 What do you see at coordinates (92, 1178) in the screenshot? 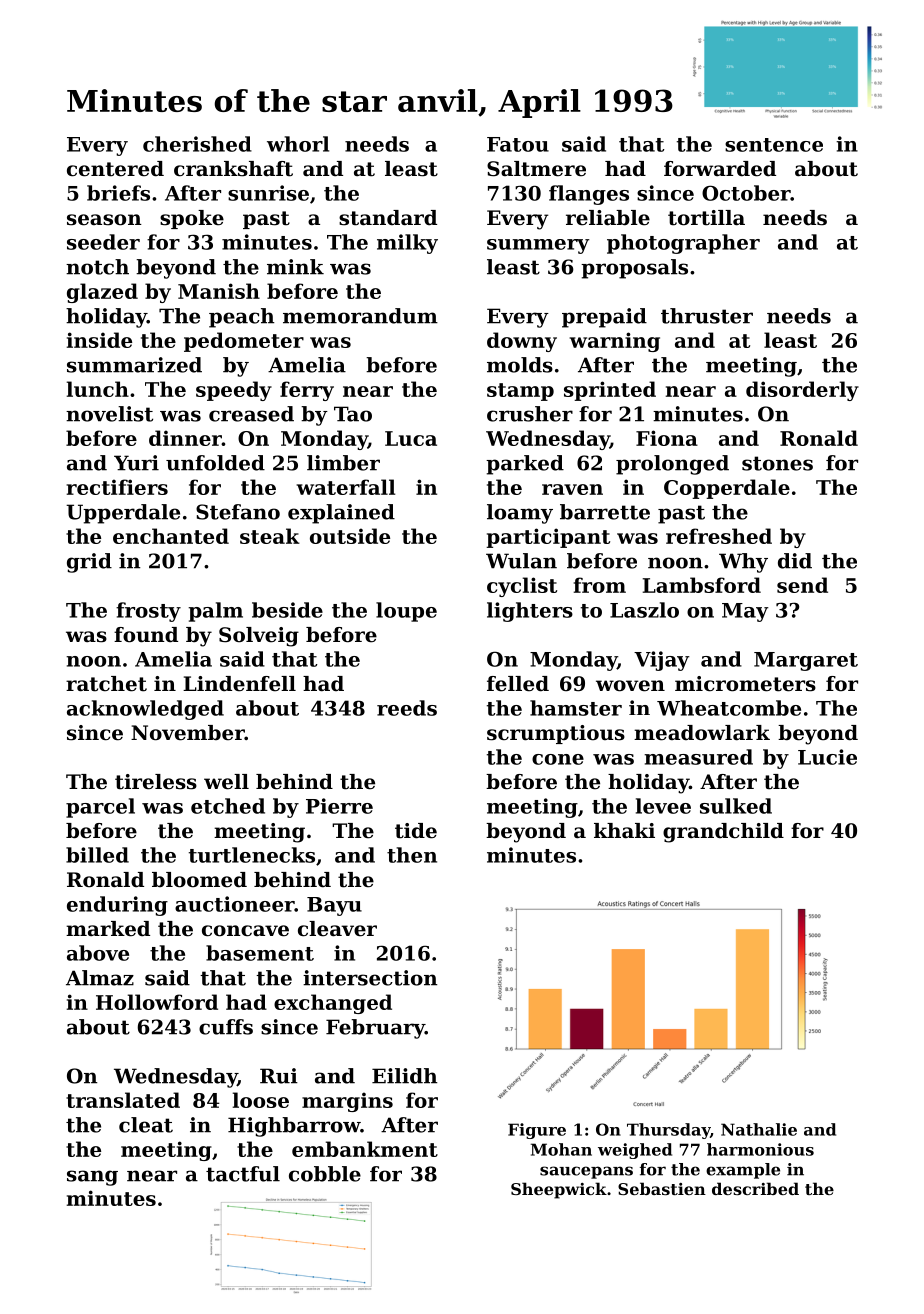
I see `sang` at bounding box center [92, 1178].
